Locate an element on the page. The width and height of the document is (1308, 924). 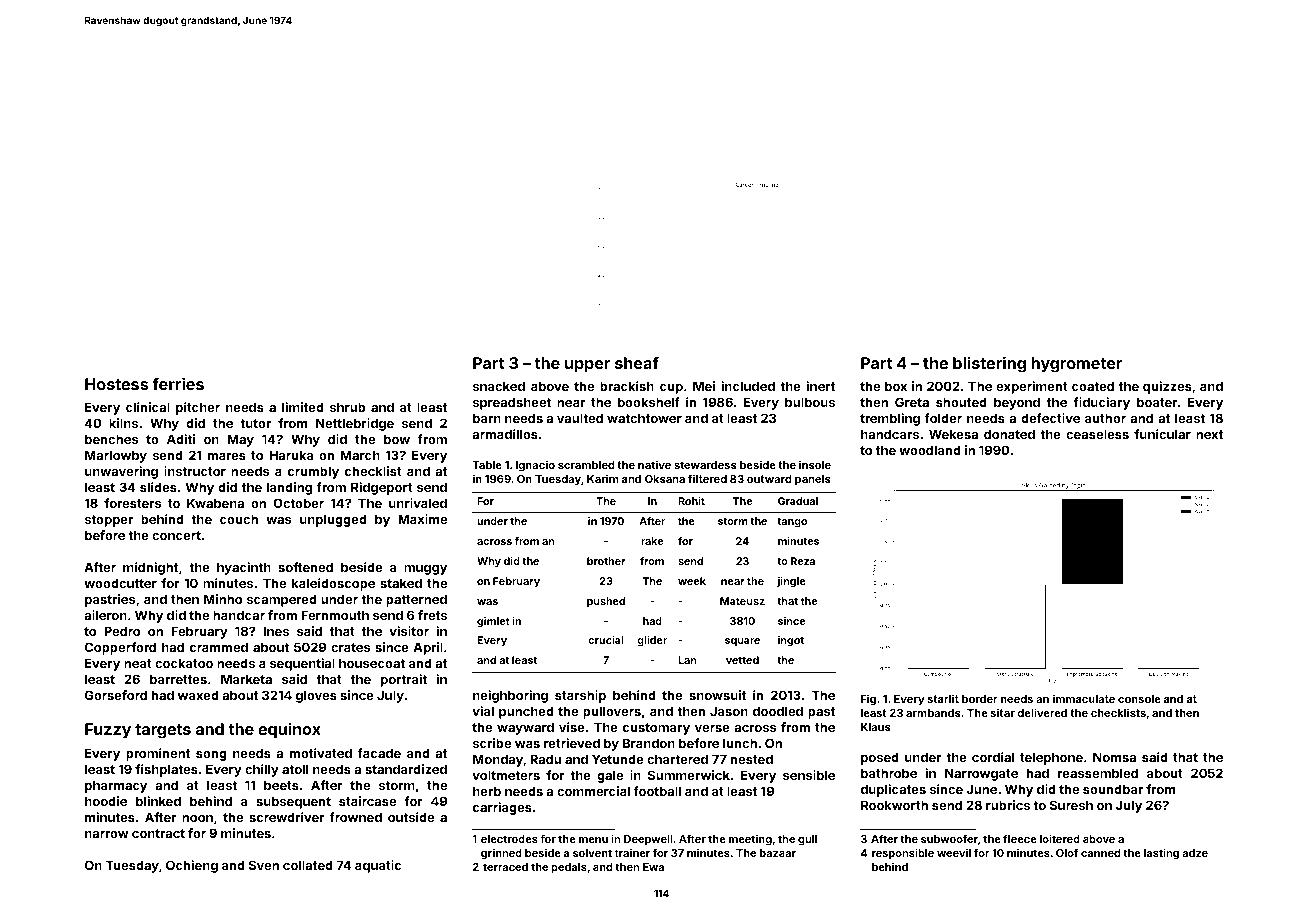
hygrometer is located at coordinates (1077, 365).
